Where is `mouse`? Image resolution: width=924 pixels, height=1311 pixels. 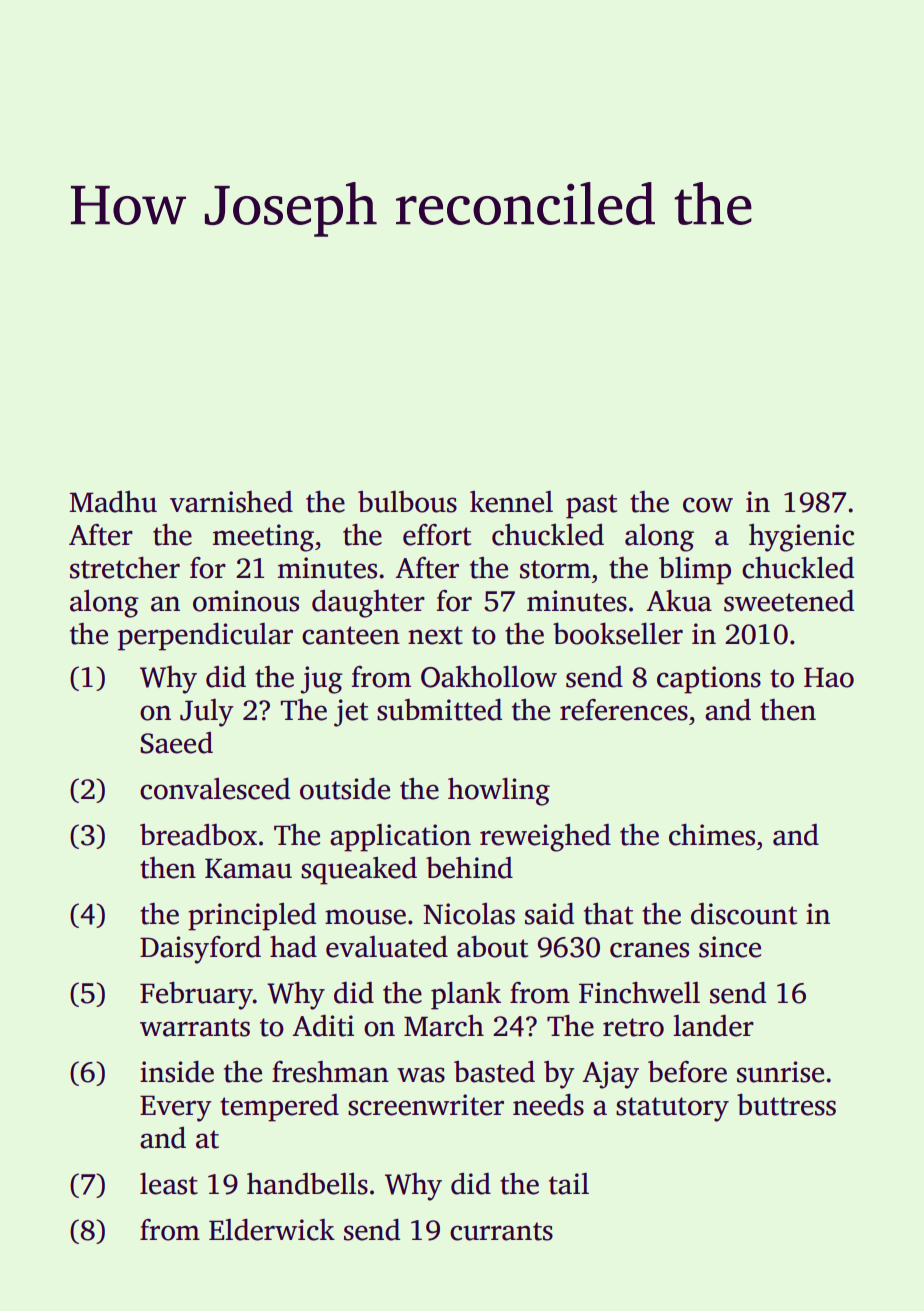 mouse is located at coordinates (365, 917).
